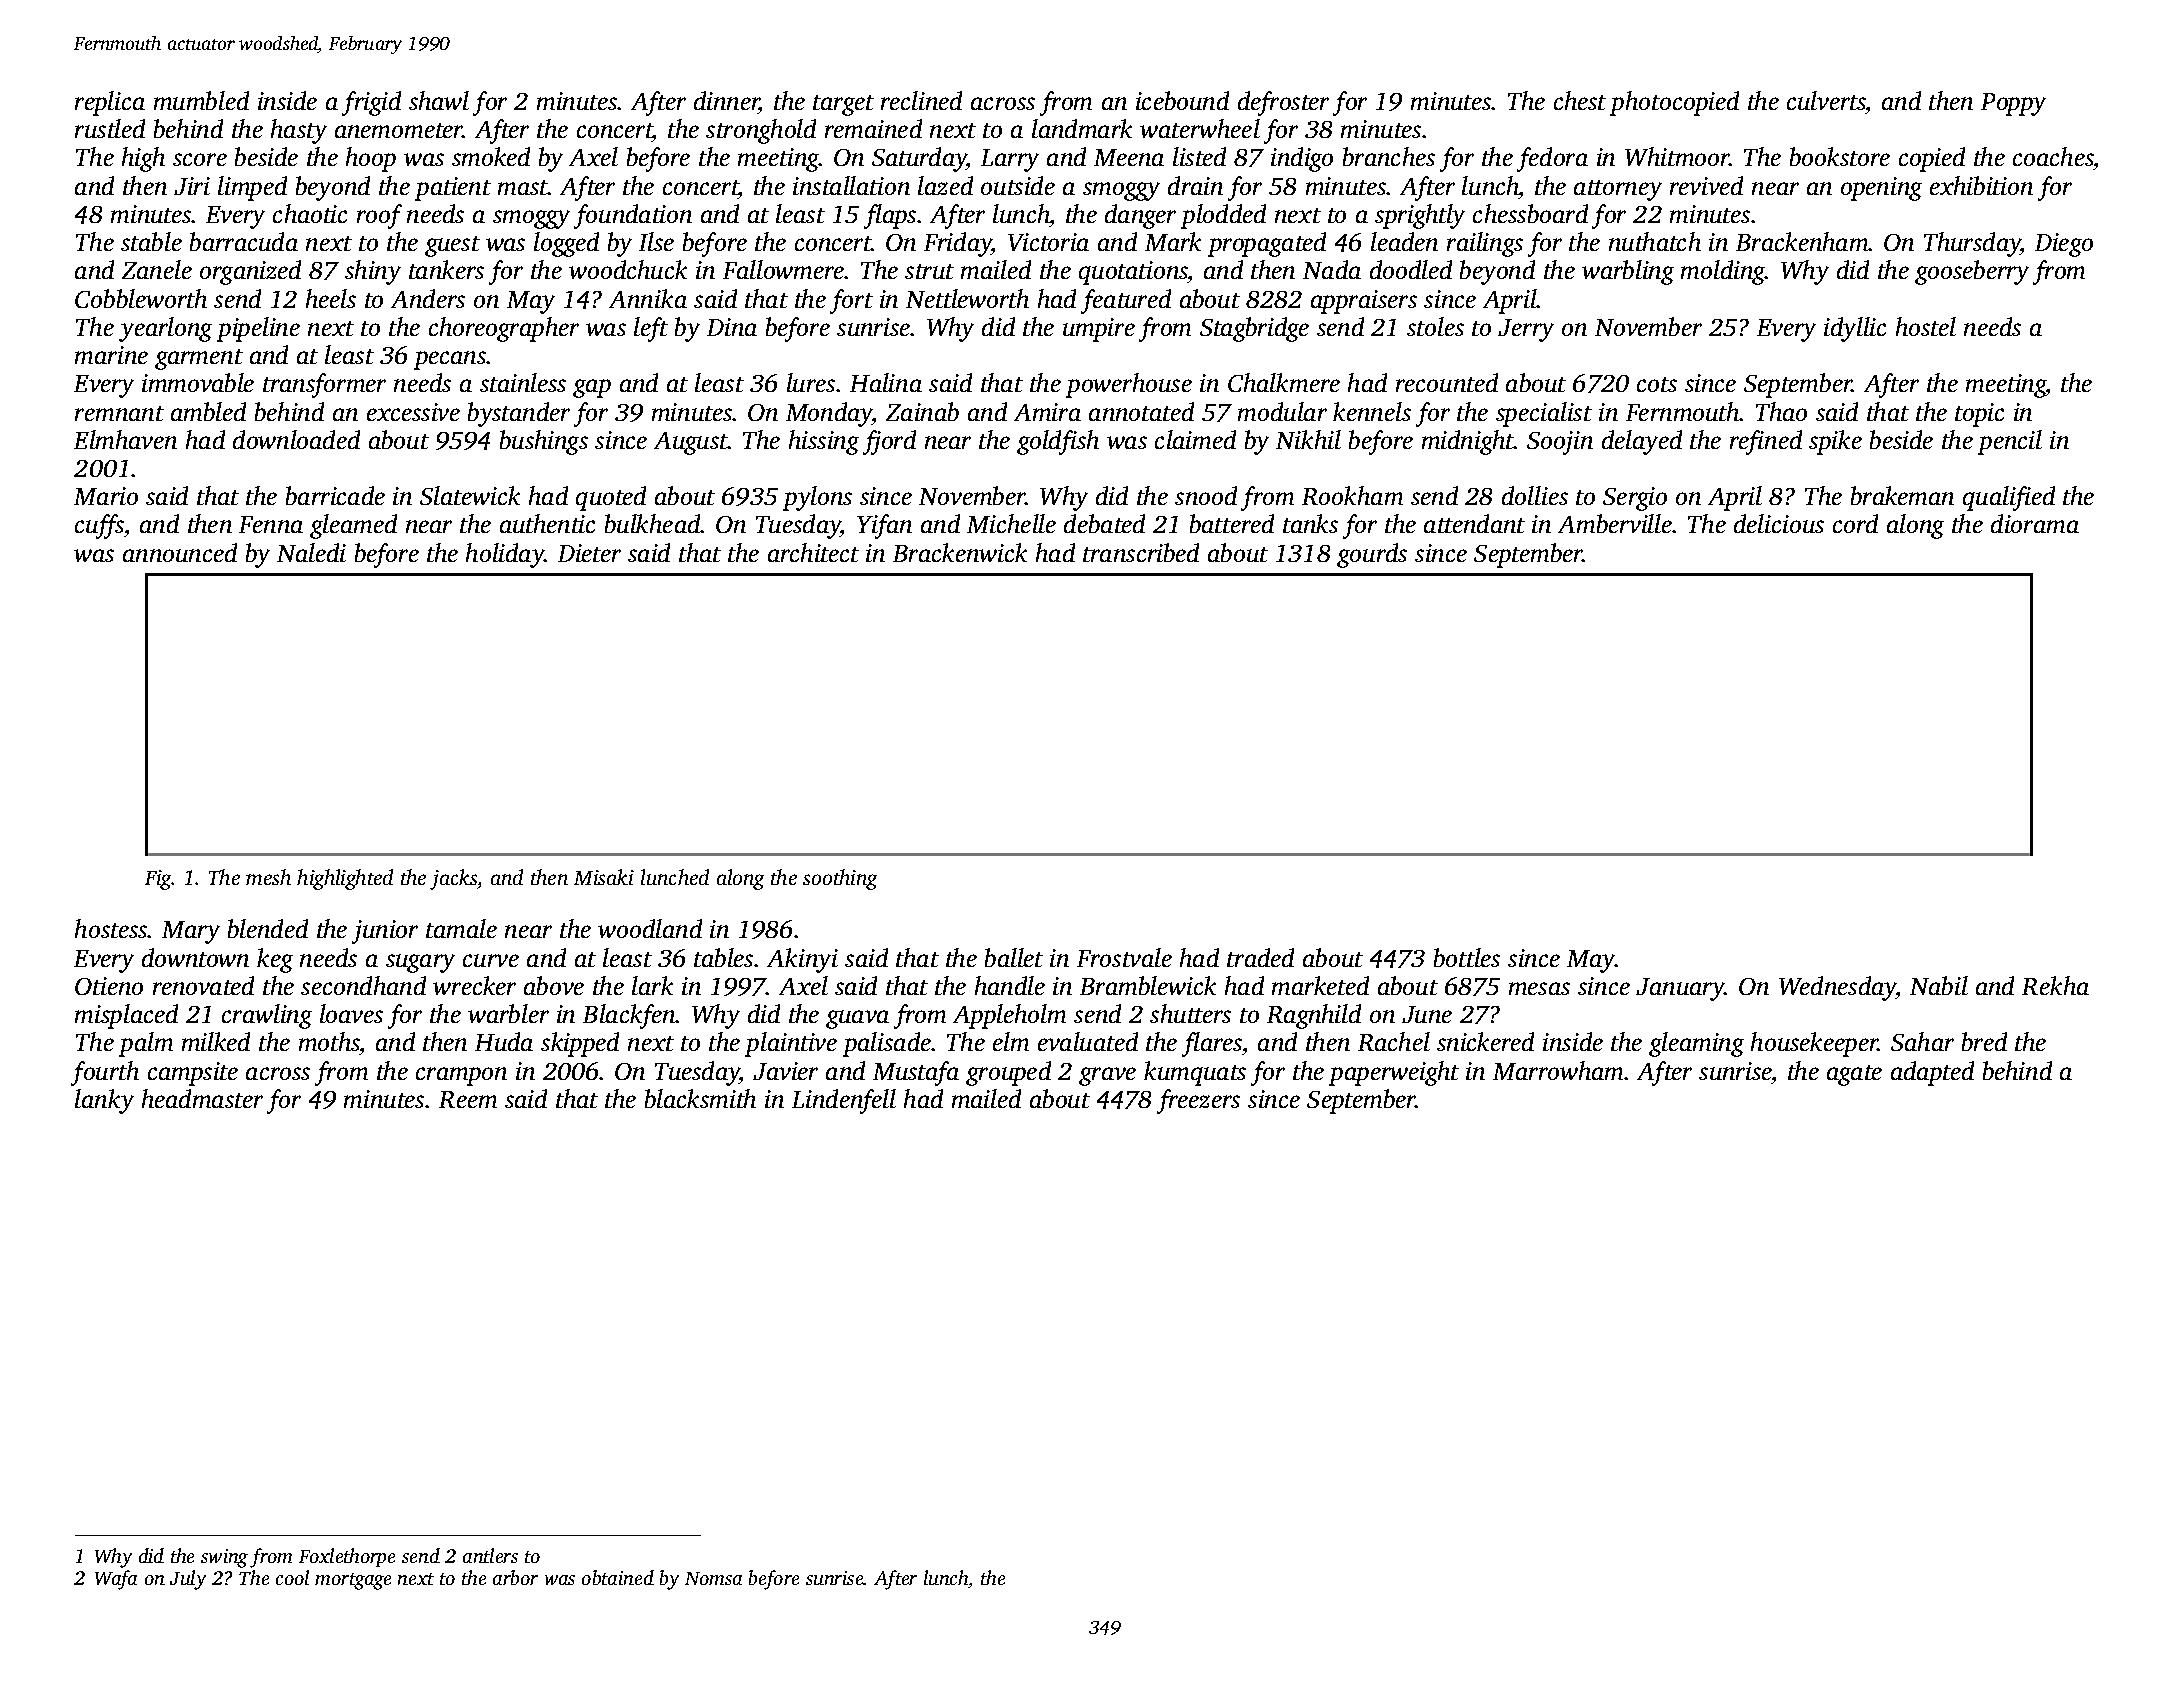 This screenshot has height=1683, width=2178. Describe the element at coordinates (224, 1558) in the screenshot. I see `swing` at that location.
